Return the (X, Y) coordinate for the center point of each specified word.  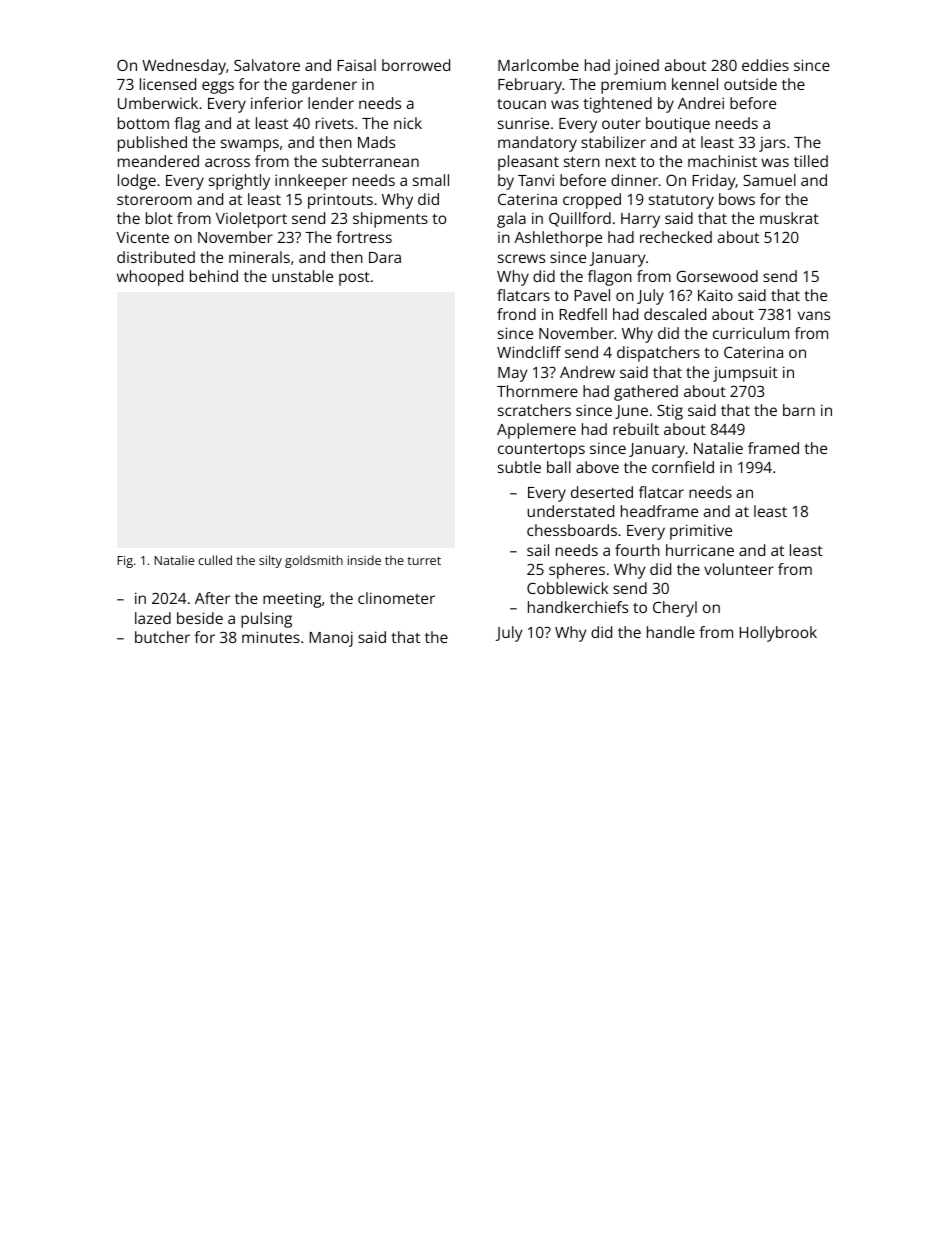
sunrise (523, 123)
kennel (695, 84)
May (512, 374)
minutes (271, 637)
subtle (519, 467)
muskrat (789, 218)
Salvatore (267, 65)
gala (511, 220)
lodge (137, 182)
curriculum (751, 333)
